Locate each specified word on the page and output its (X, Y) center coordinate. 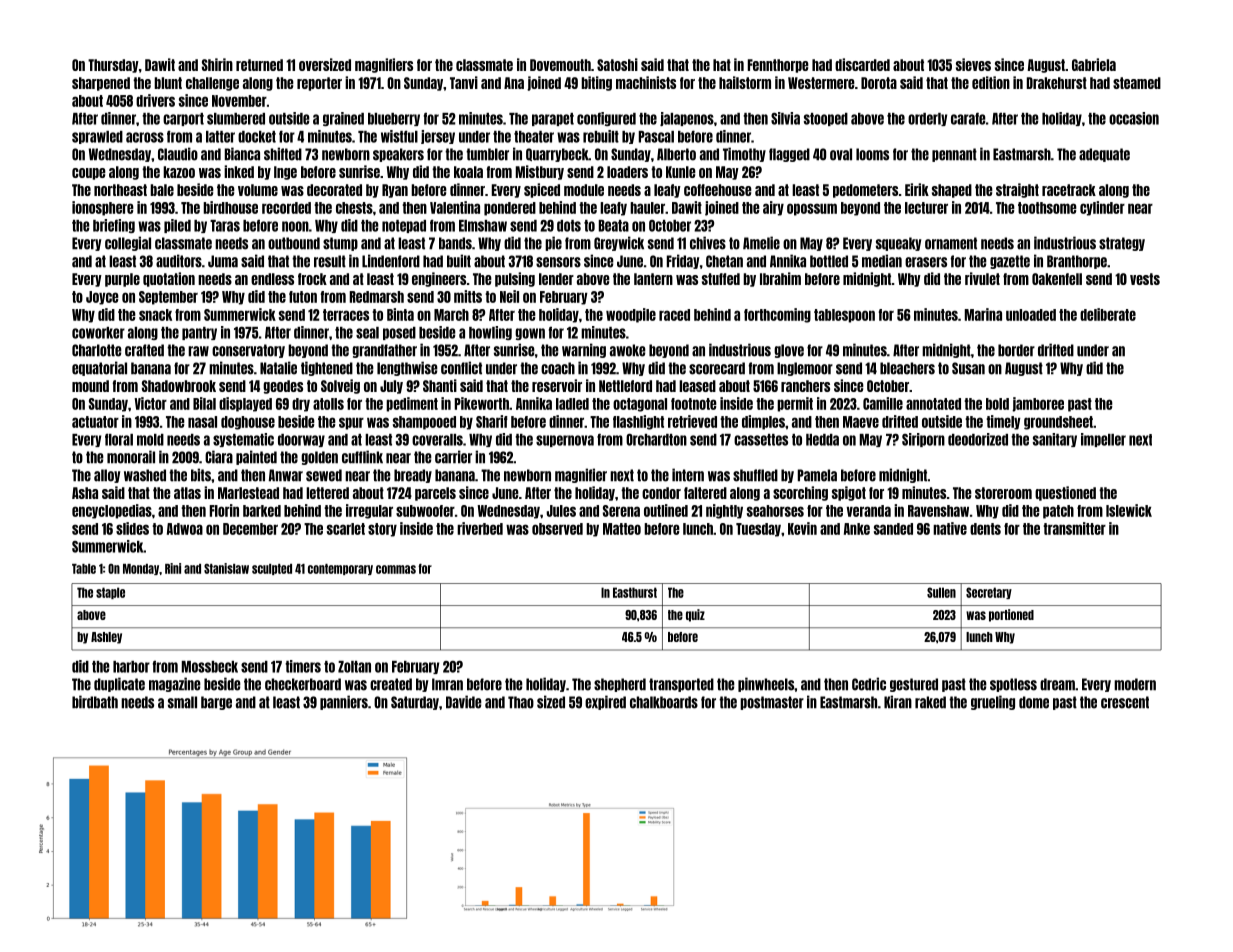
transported (681, 685)
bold (997, 404)
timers (303, 666)
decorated (334, 190)
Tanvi (464, 82)
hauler (647, 208)
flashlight (638, 422)
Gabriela (1094, 64)
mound (90, 386)
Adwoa (185, 529)
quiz (695, 615)
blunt (168, 83)
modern (1135, 684)
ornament (951, 243)
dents (985, 529)
